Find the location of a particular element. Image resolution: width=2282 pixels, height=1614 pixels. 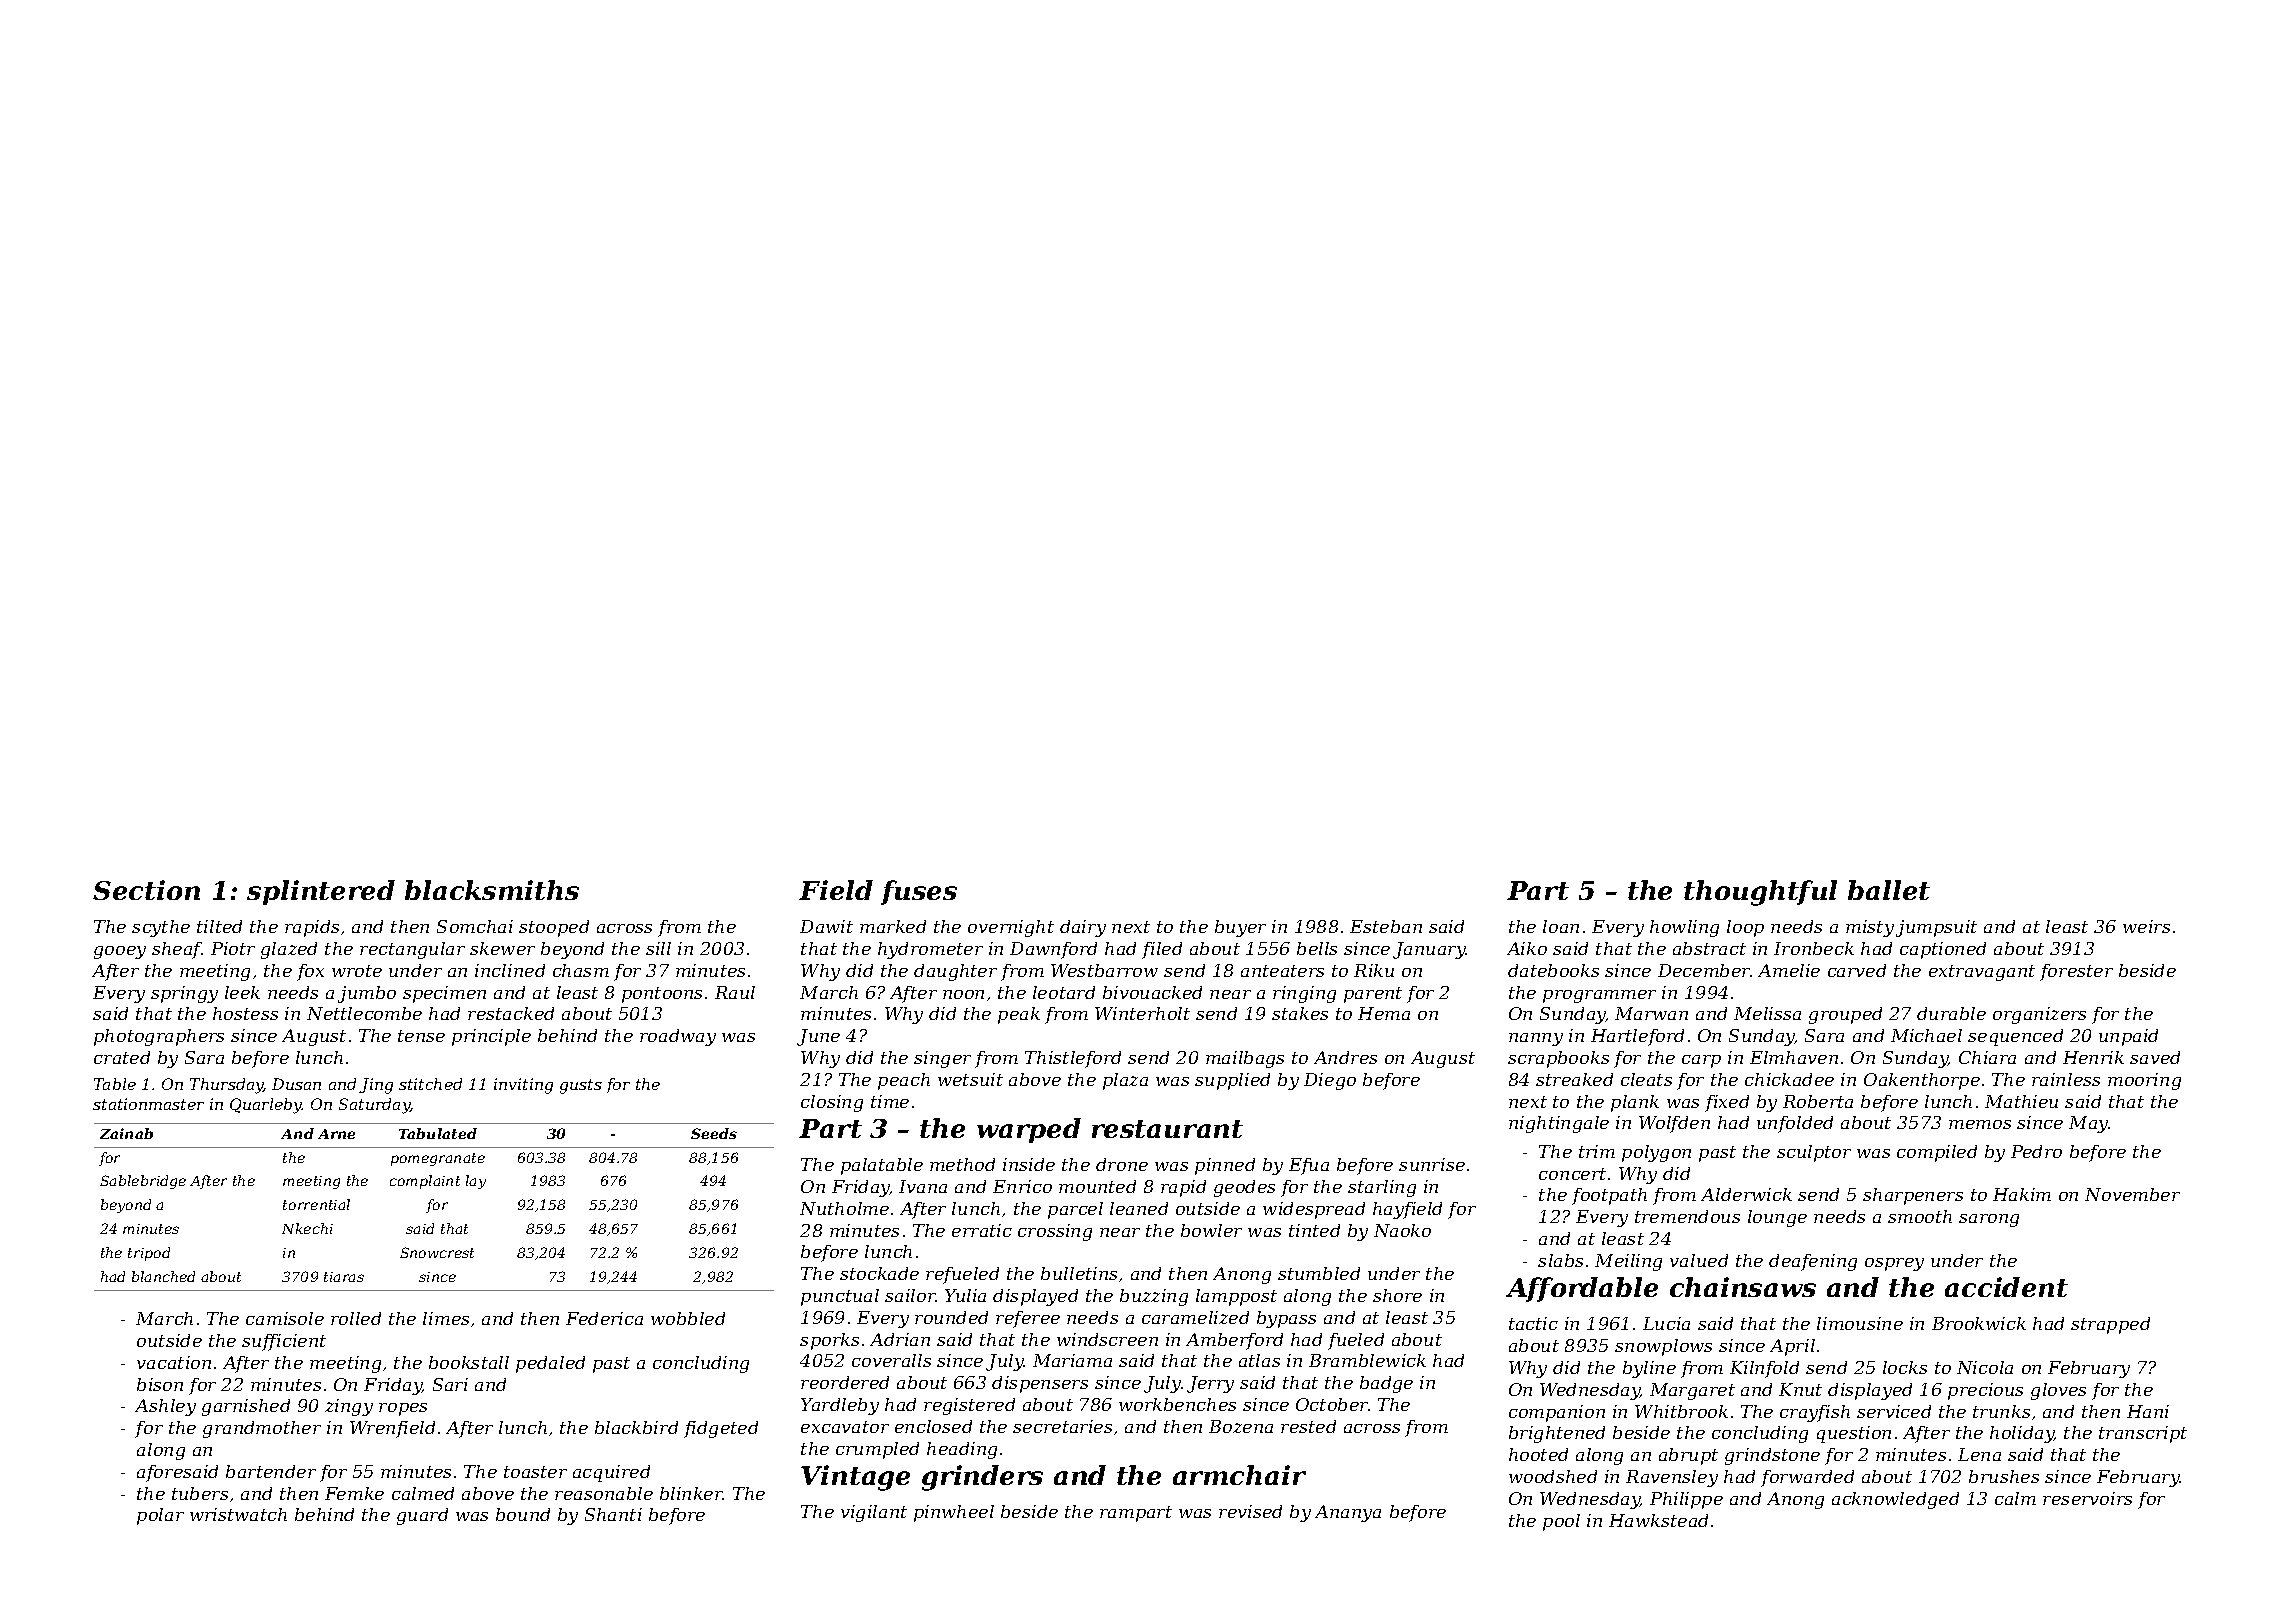

Ananya is located at coordinates (1348, 1513).
